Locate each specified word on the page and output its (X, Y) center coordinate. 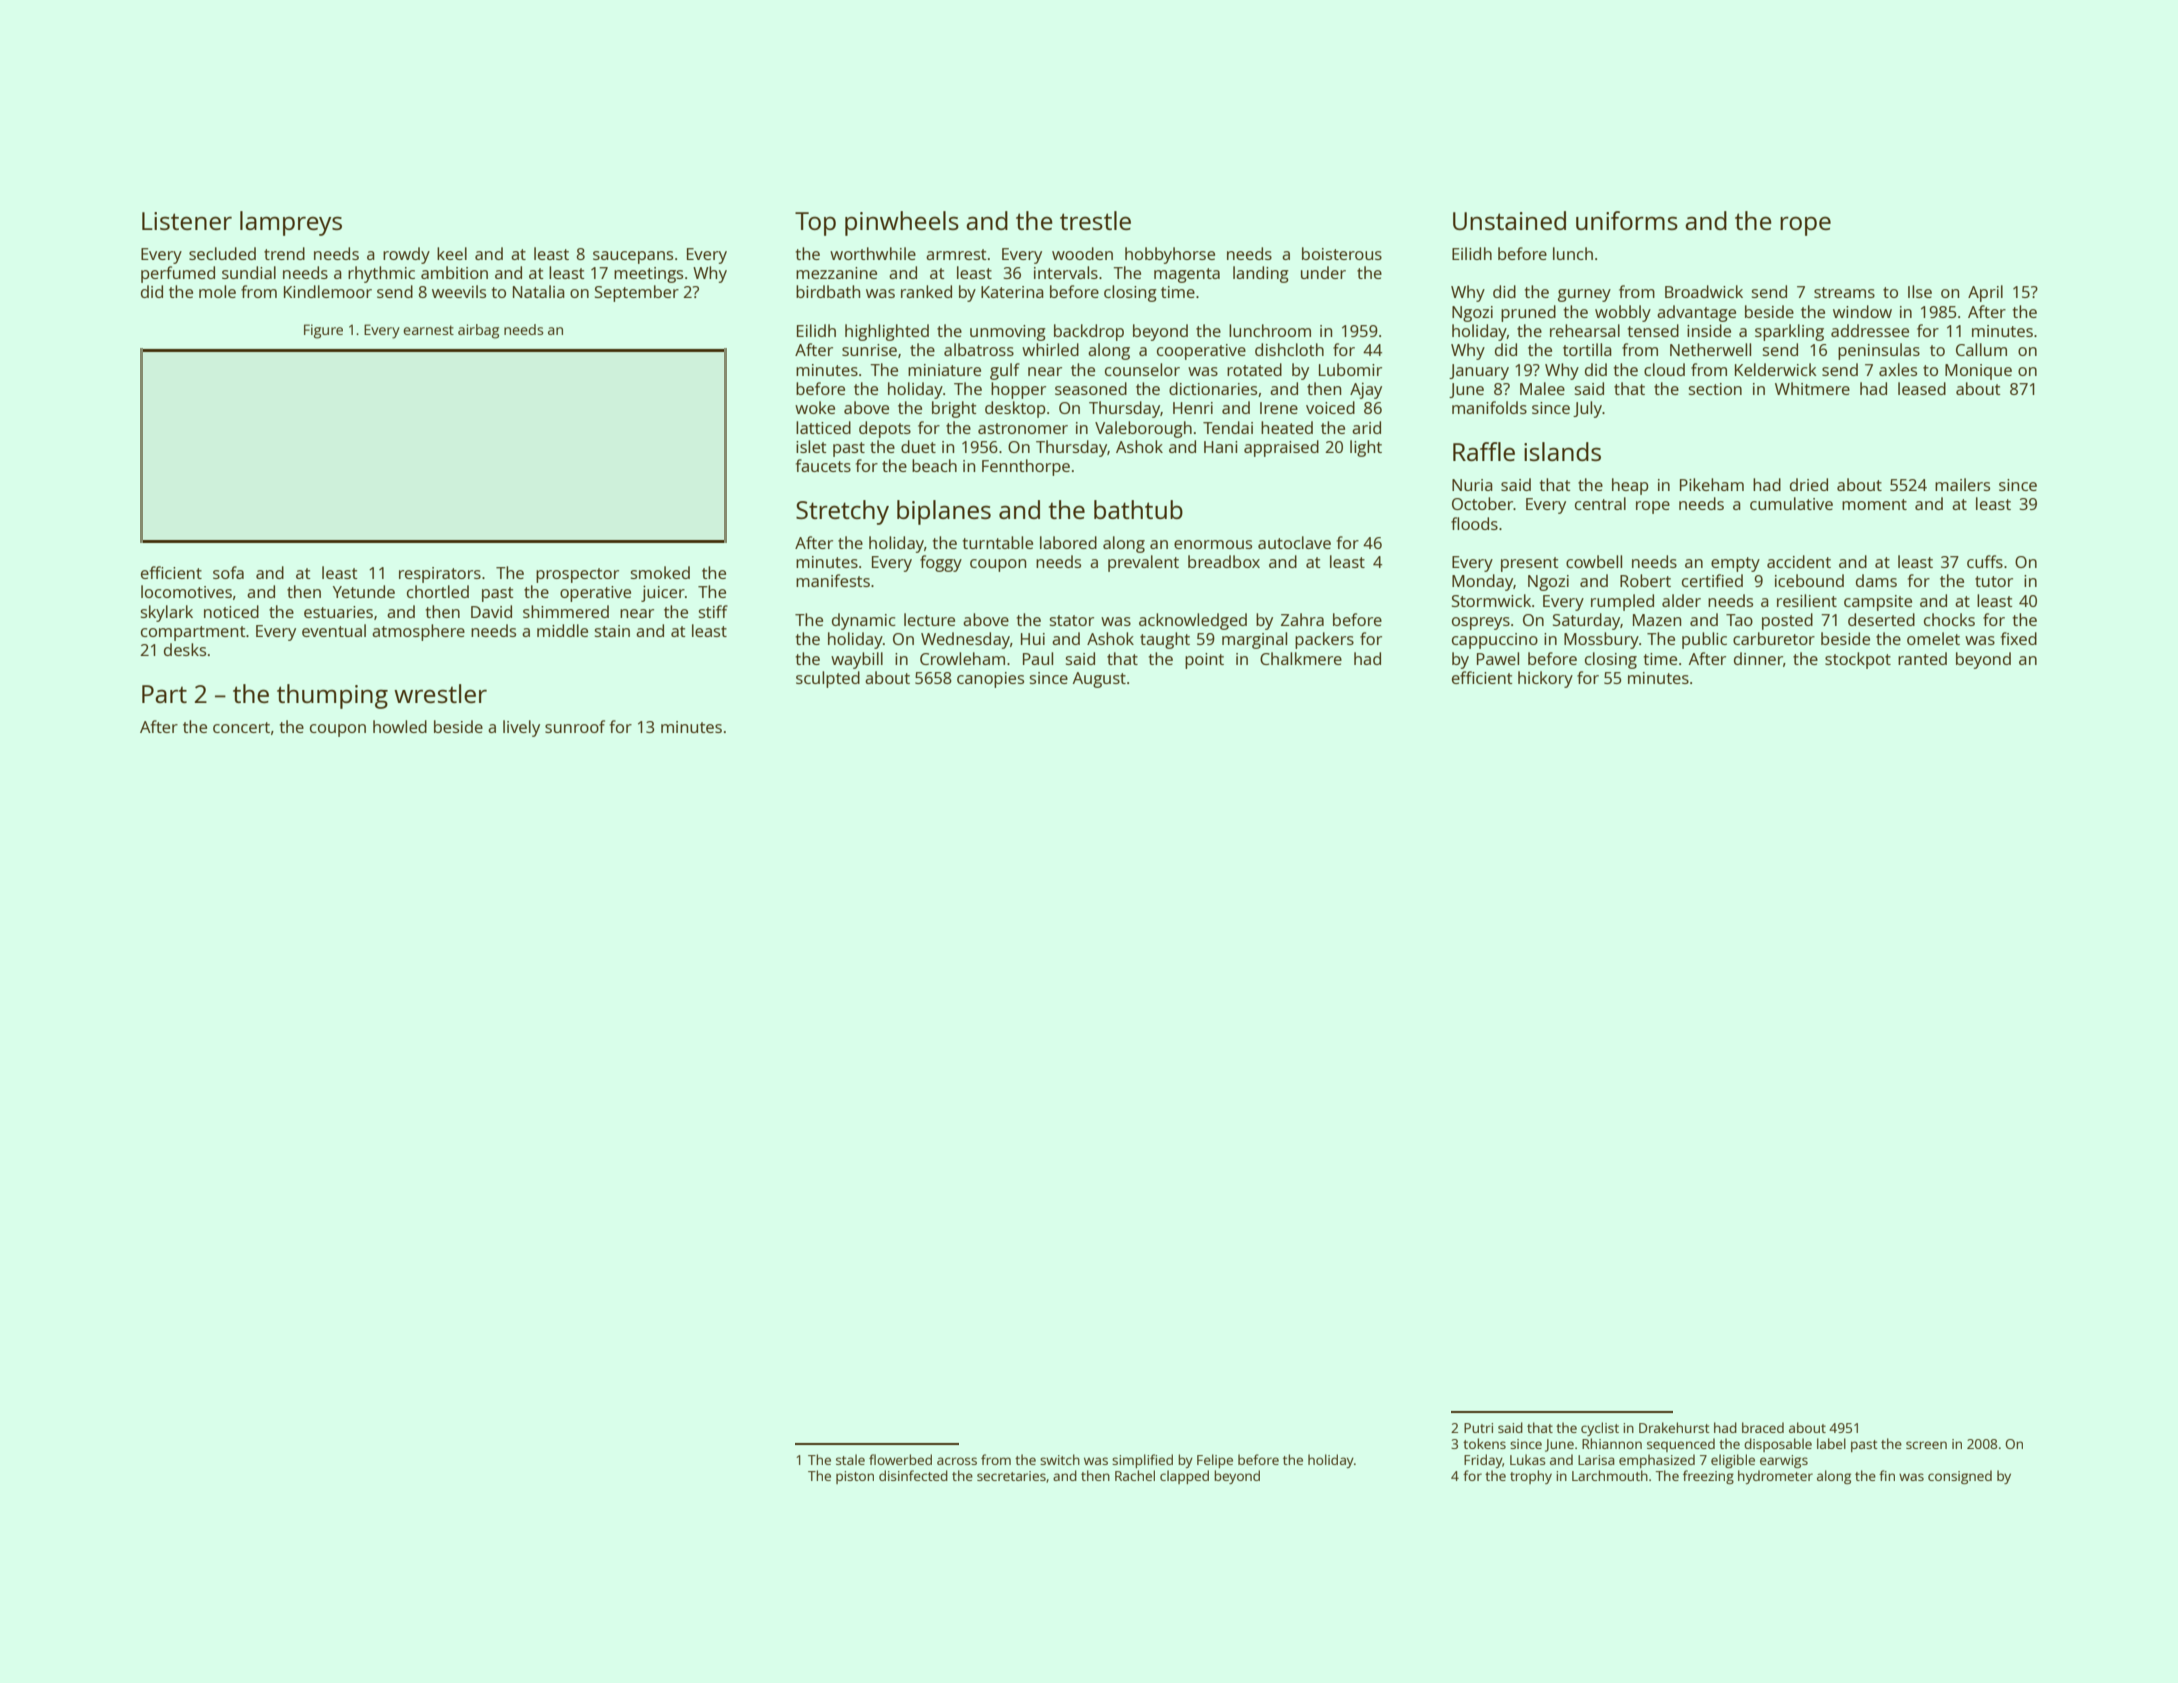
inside (1709, 330)
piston (855, 1477)
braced (1763, 1427)
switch (1060, 1459)
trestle (1095, 220)
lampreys (291, 223)
